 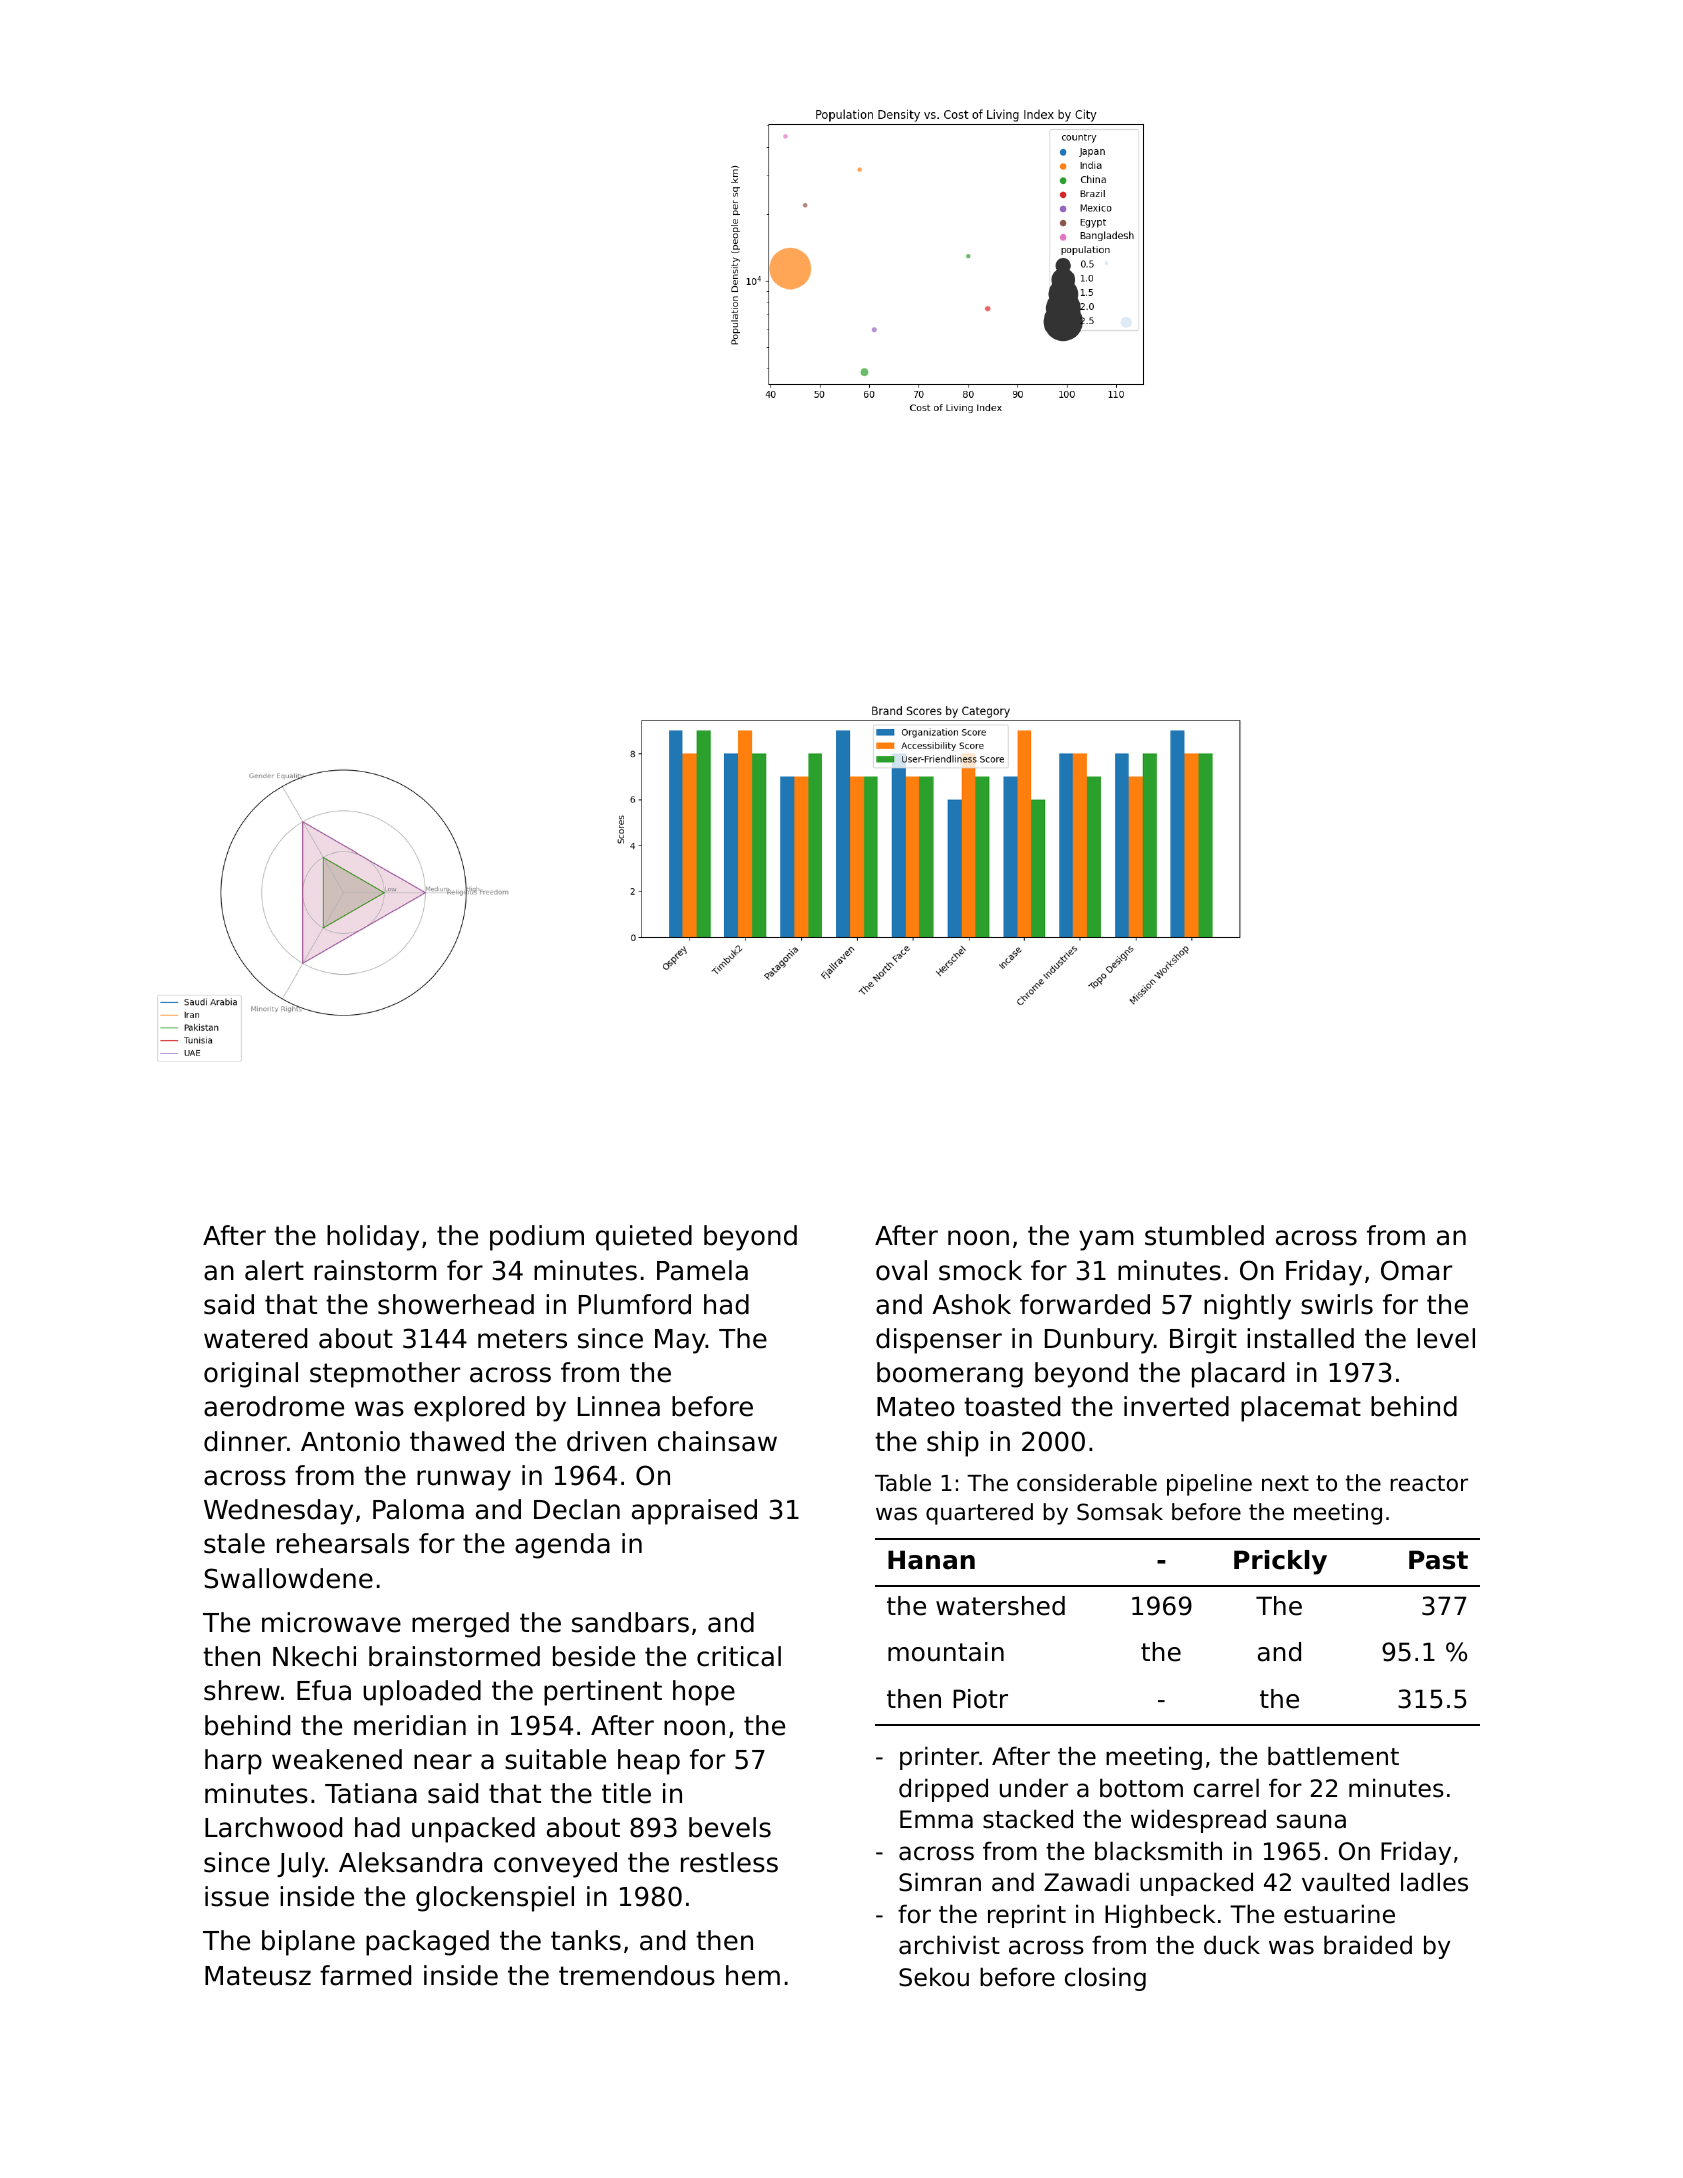 What do you see at coordinates (365, 1975) in the page?
I see `farmed` at bounding box center [365, 1975].
